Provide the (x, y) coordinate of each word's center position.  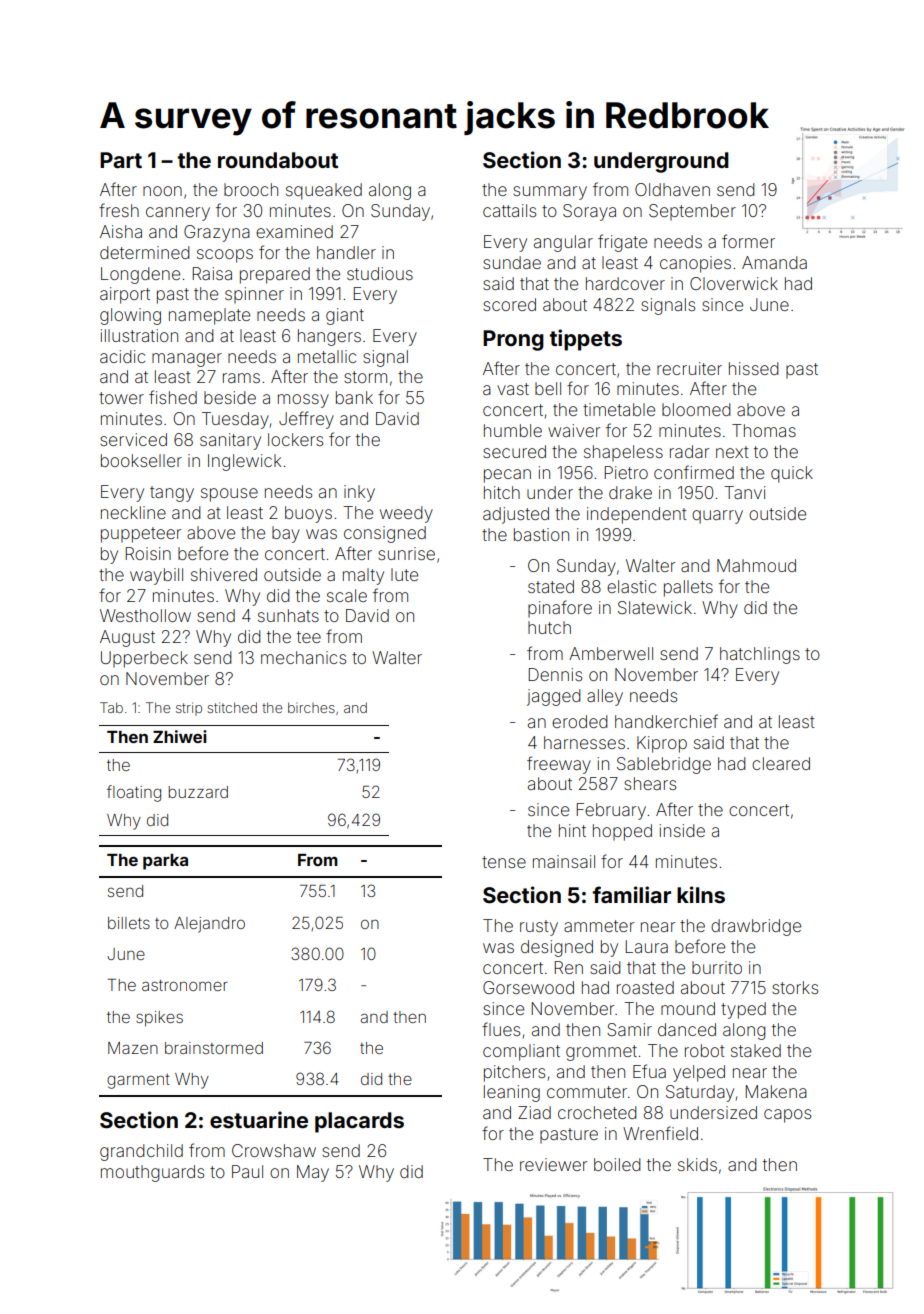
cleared (781, 763)
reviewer (553, 1164)
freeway (559, 765)
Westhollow (145, 615)
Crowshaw (274, 1150)
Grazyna (217, 233)
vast (513, 389)
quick (792, 474)
